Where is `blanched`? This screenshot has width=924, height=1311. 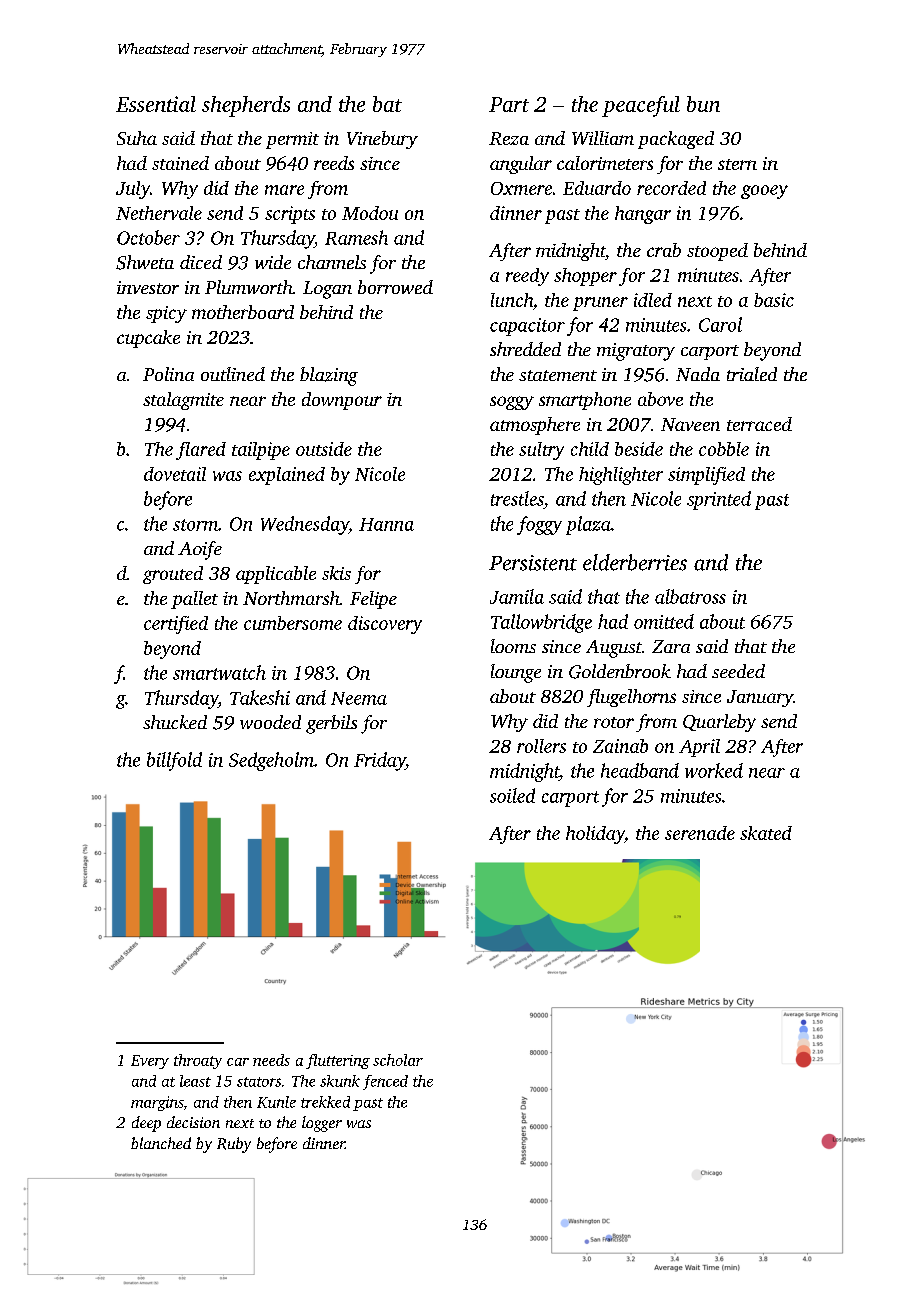
blanched is located at coordinates (161, 1143).
